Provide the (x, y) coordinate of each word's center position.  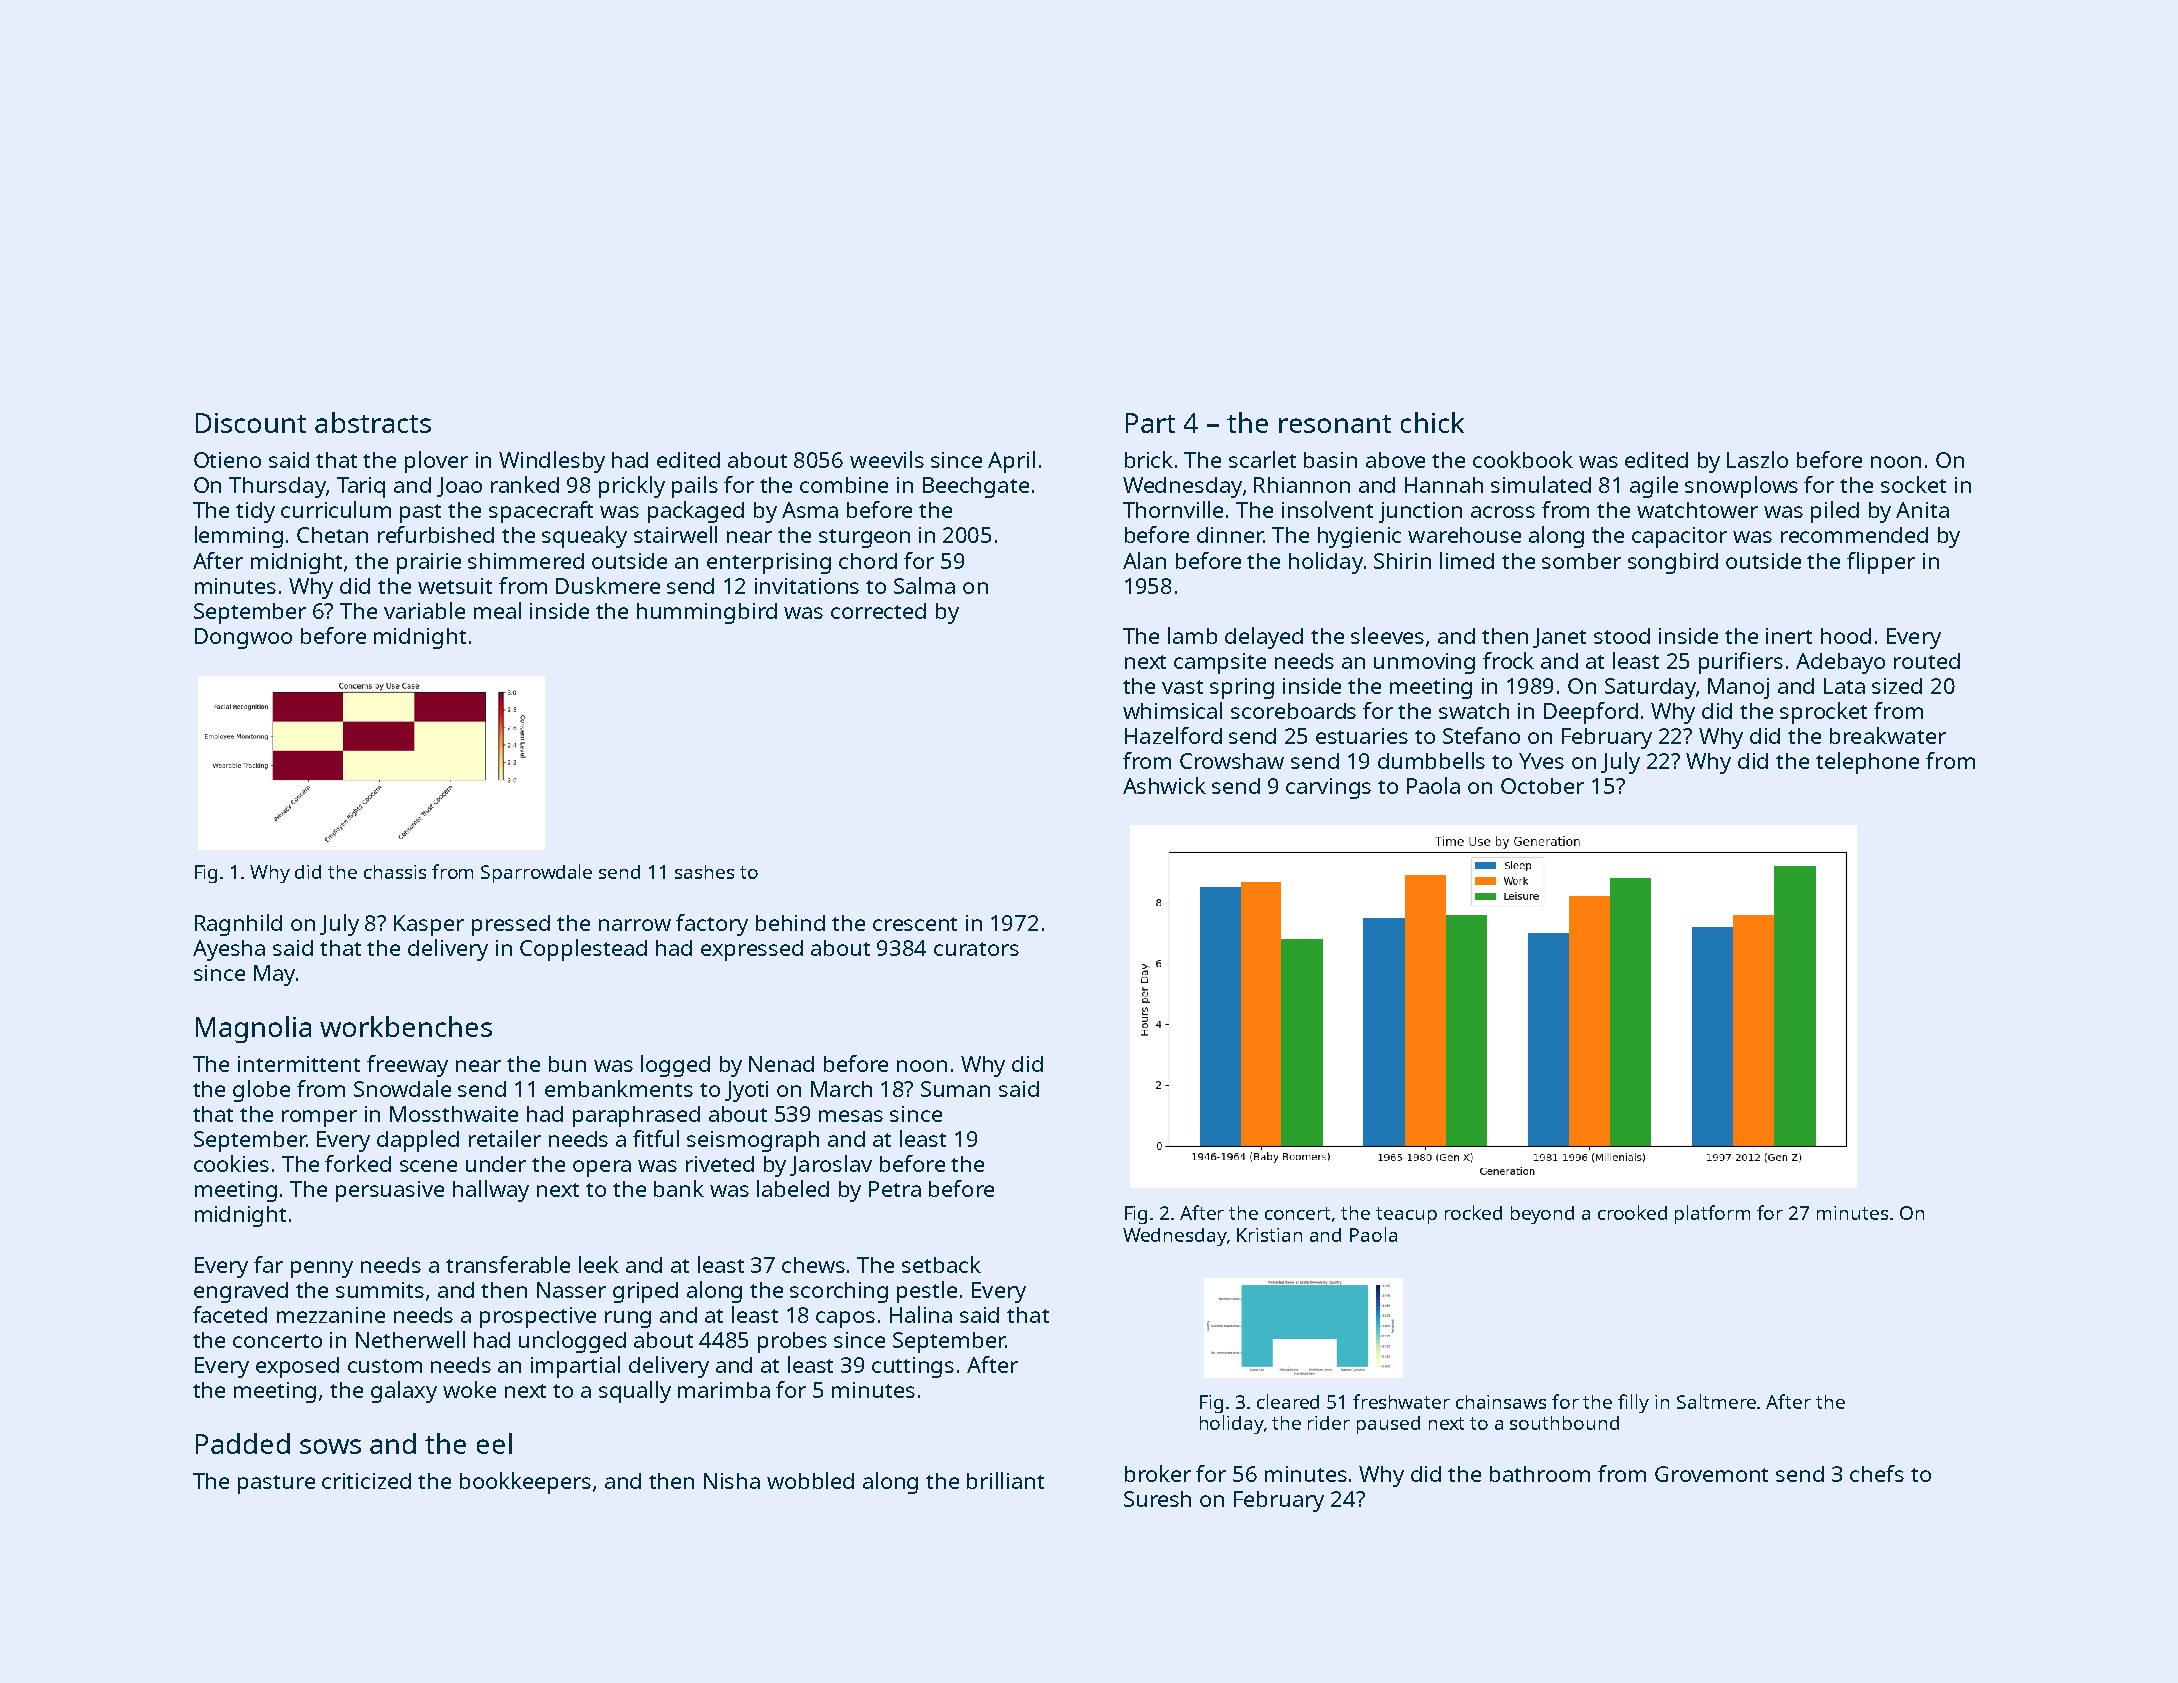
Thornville (1173, 509)
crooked (1632, 1212)
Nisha (732, 1481)
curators (976, 949)
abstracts (373, 422)
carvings (1328, 788)
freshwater (1401, 1401)
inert (1789, 636)
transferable (508, 1264)
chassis (395, 872)
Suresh (1157, 1499)
